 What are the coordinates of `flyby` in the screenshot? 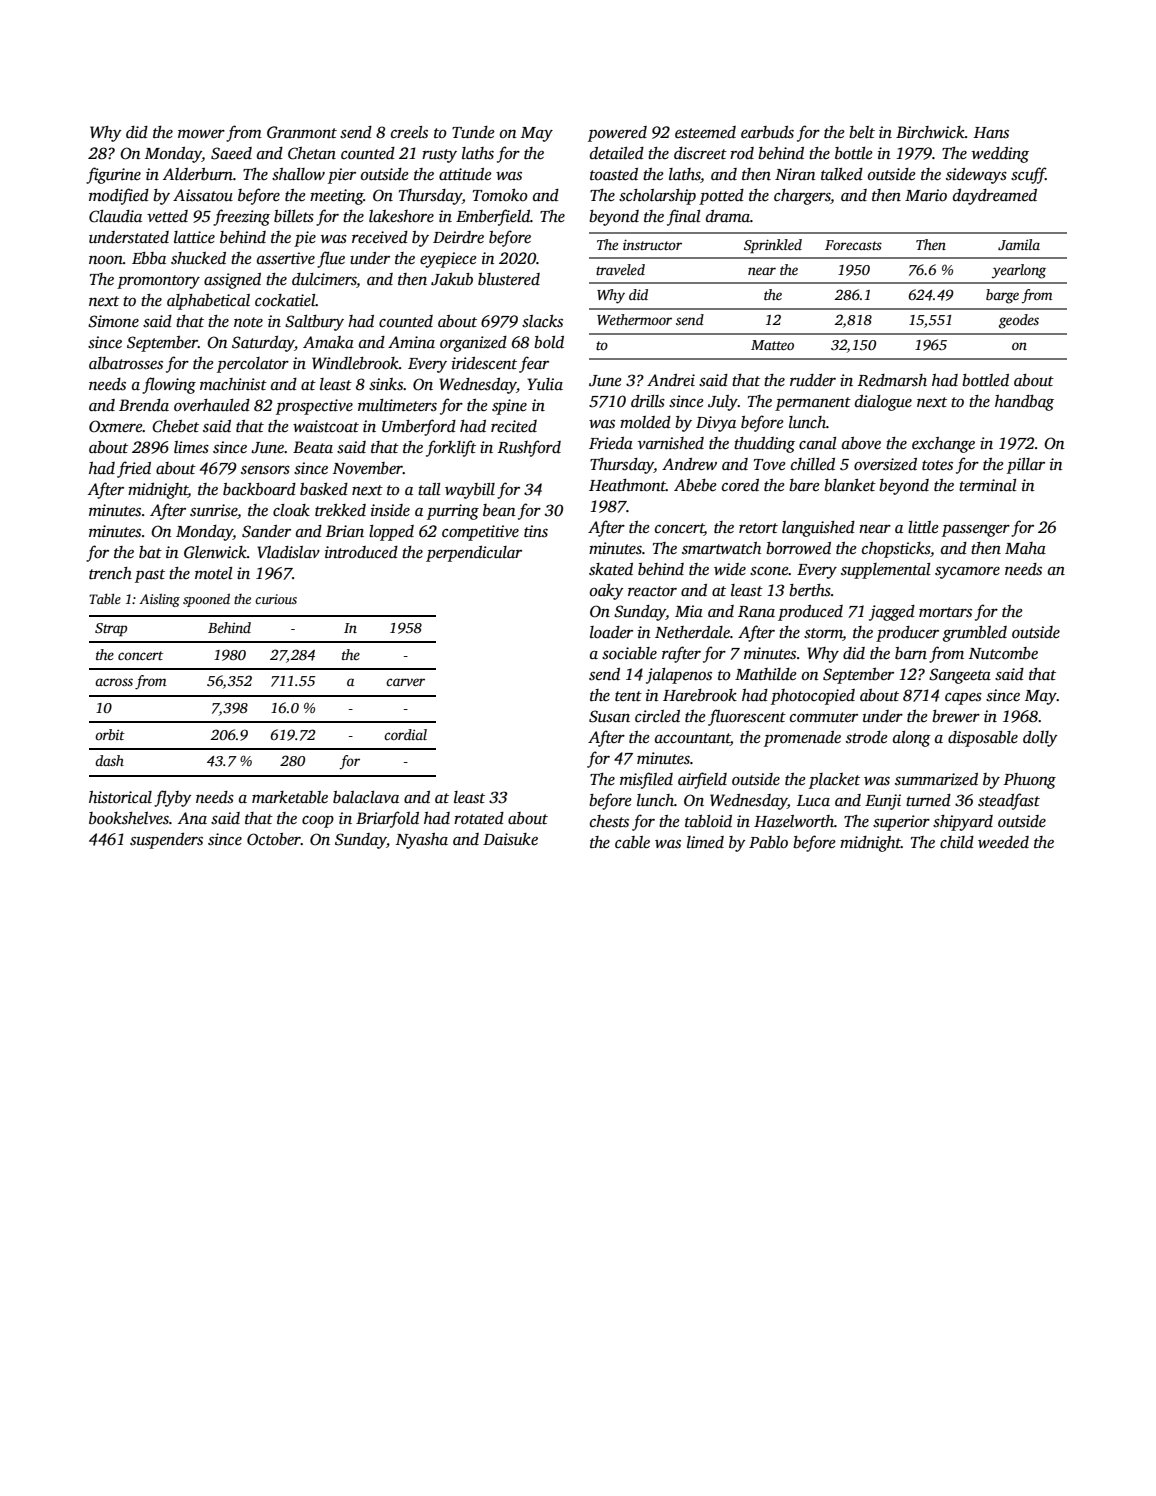 It's located at (173, 798).
